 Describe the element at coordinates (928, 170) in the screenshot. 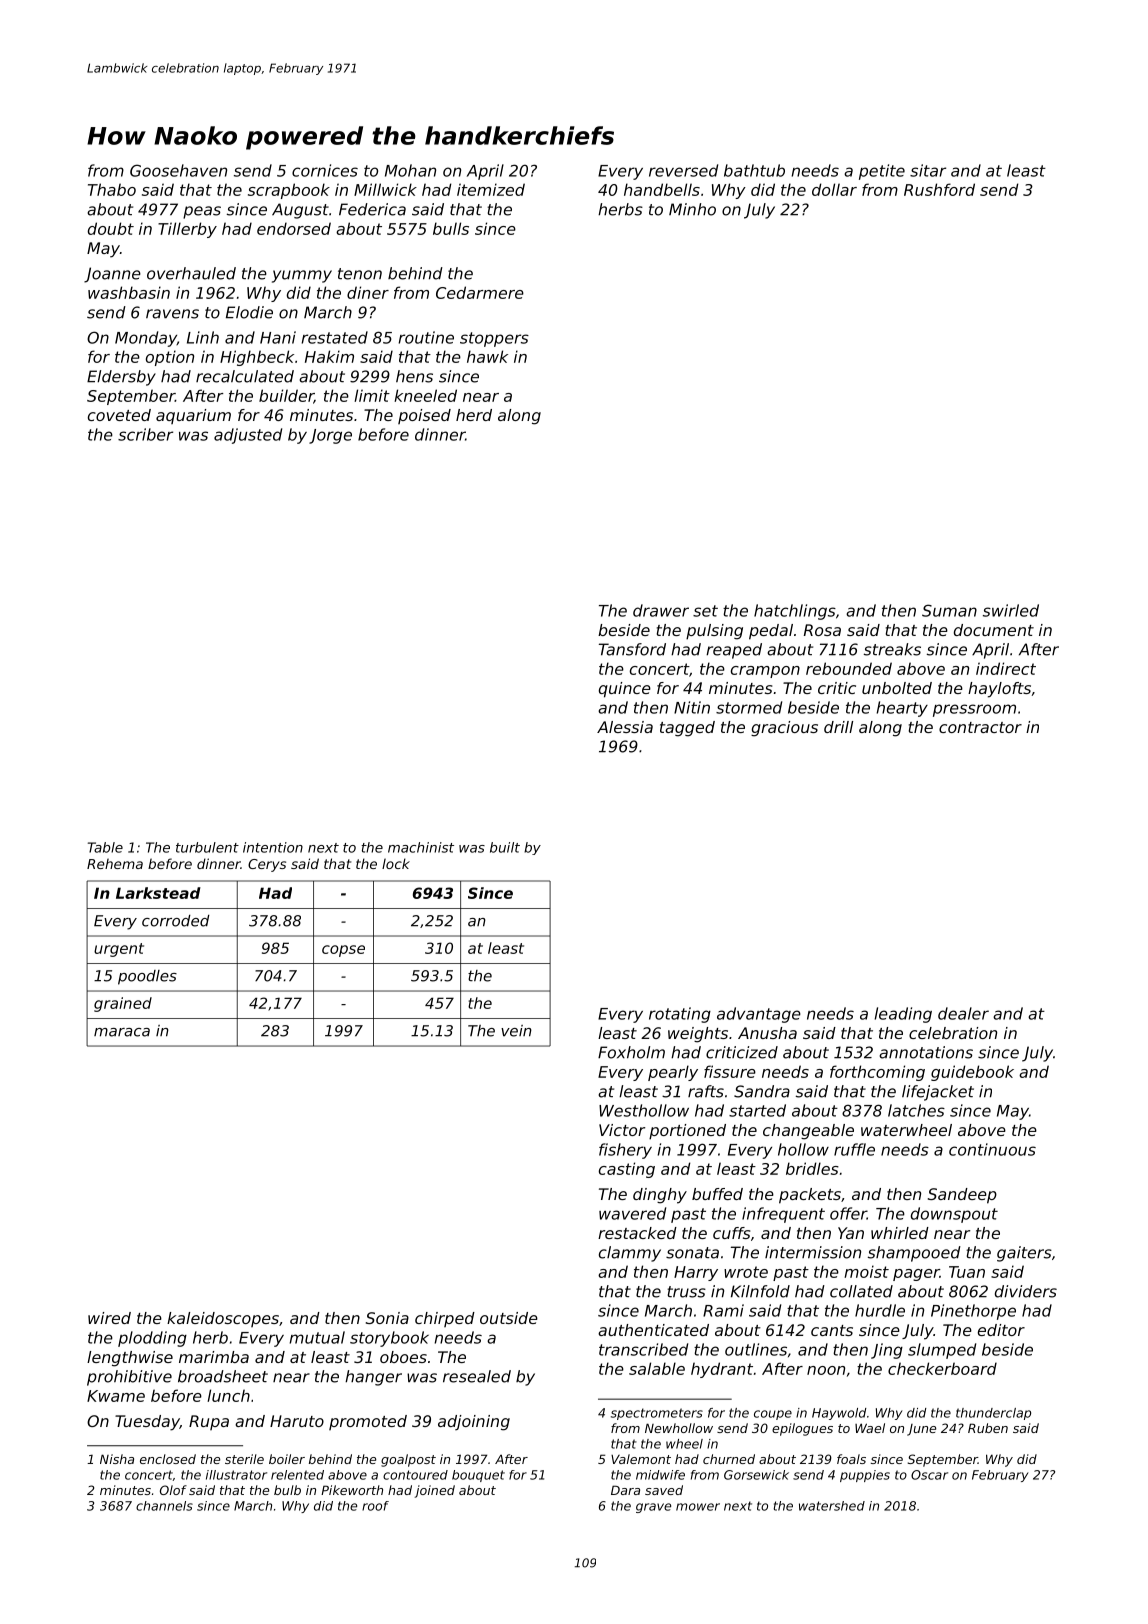

I see `sitar` at that location.
